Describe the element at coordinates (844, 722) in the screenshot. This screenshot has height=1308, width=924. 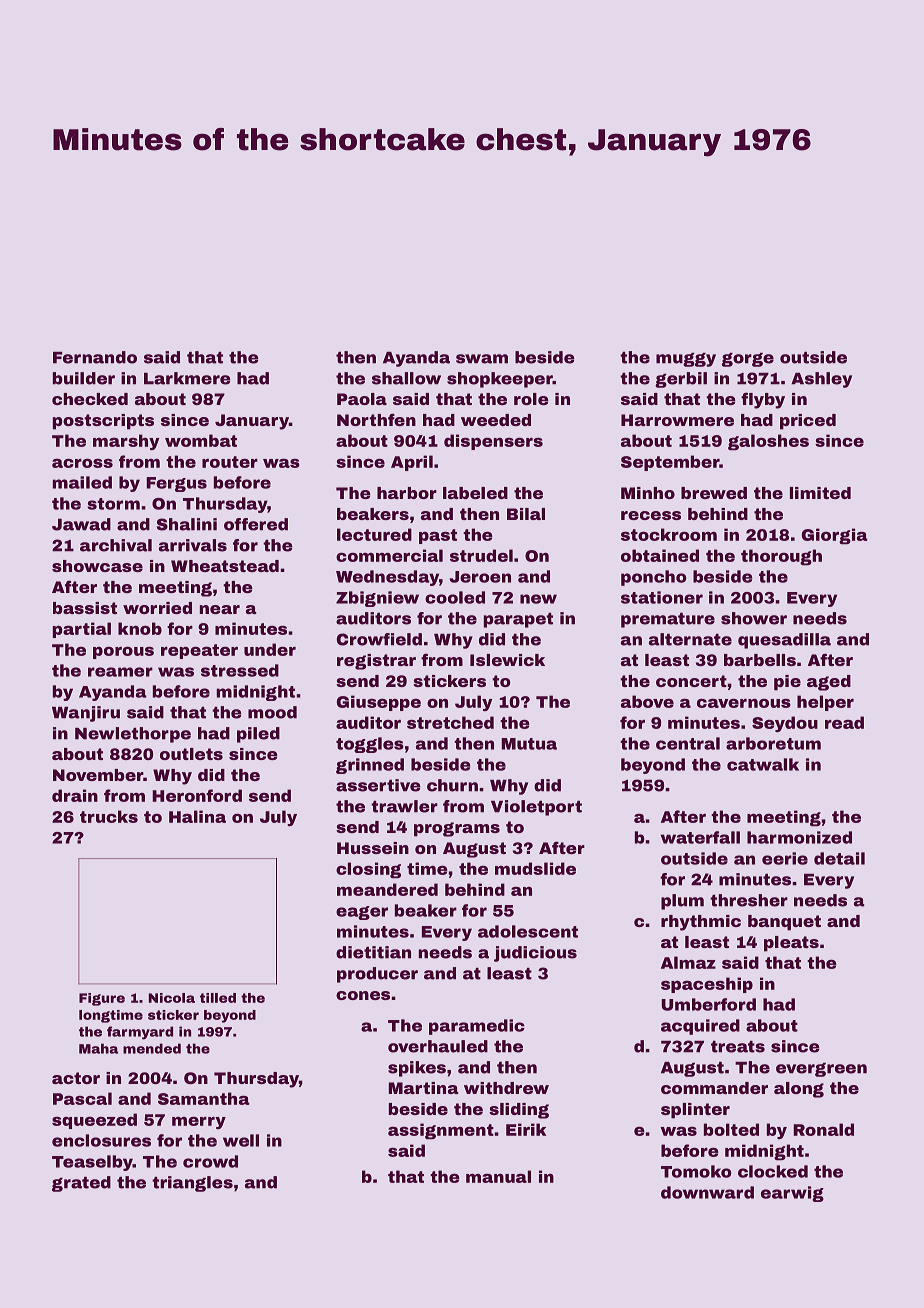
I see `read` at that location.
